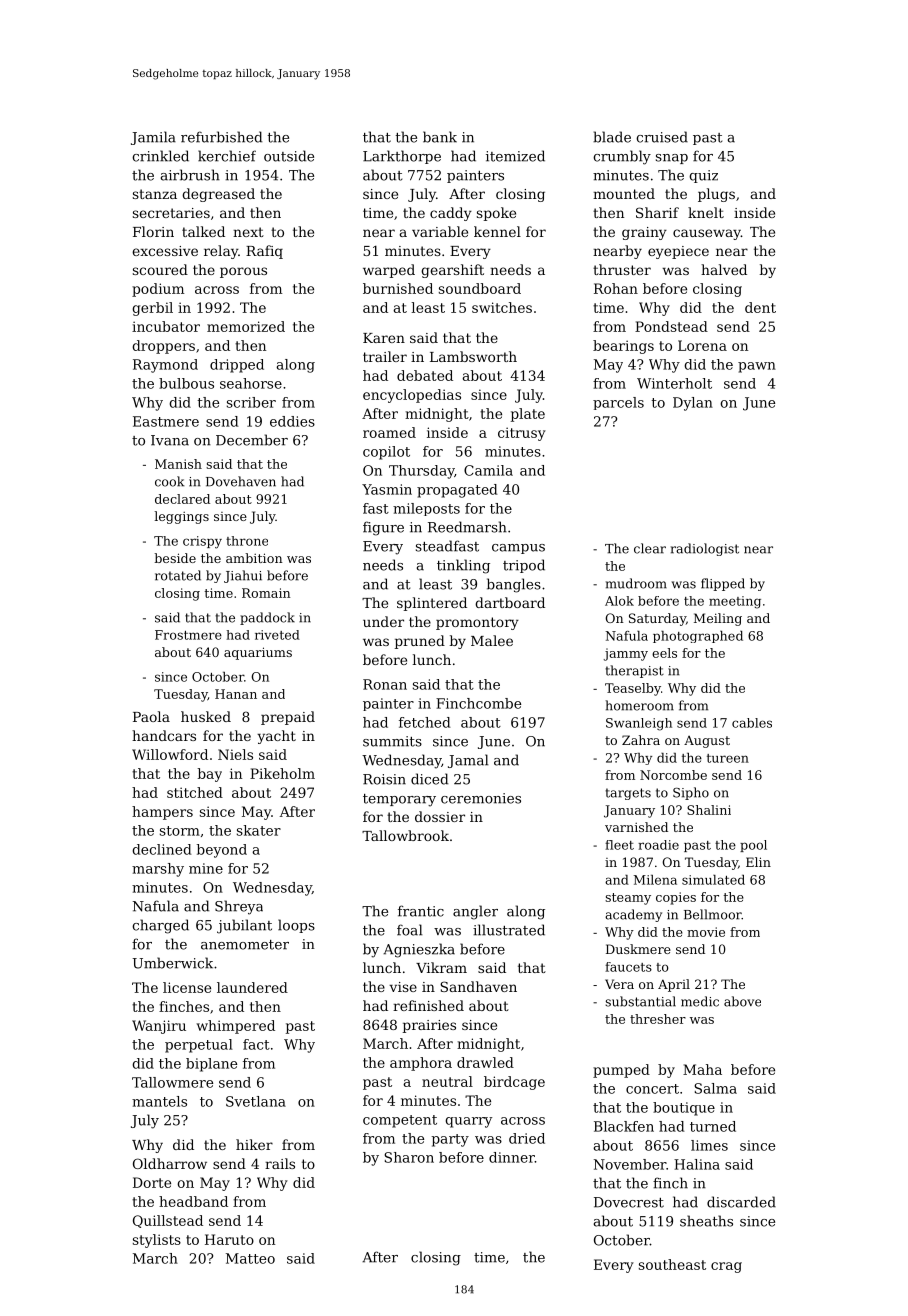 The height and width of the document is (1316, 908). Describe the element at coordinates (447, 1081) in the document. I see `neutral` at that location.
